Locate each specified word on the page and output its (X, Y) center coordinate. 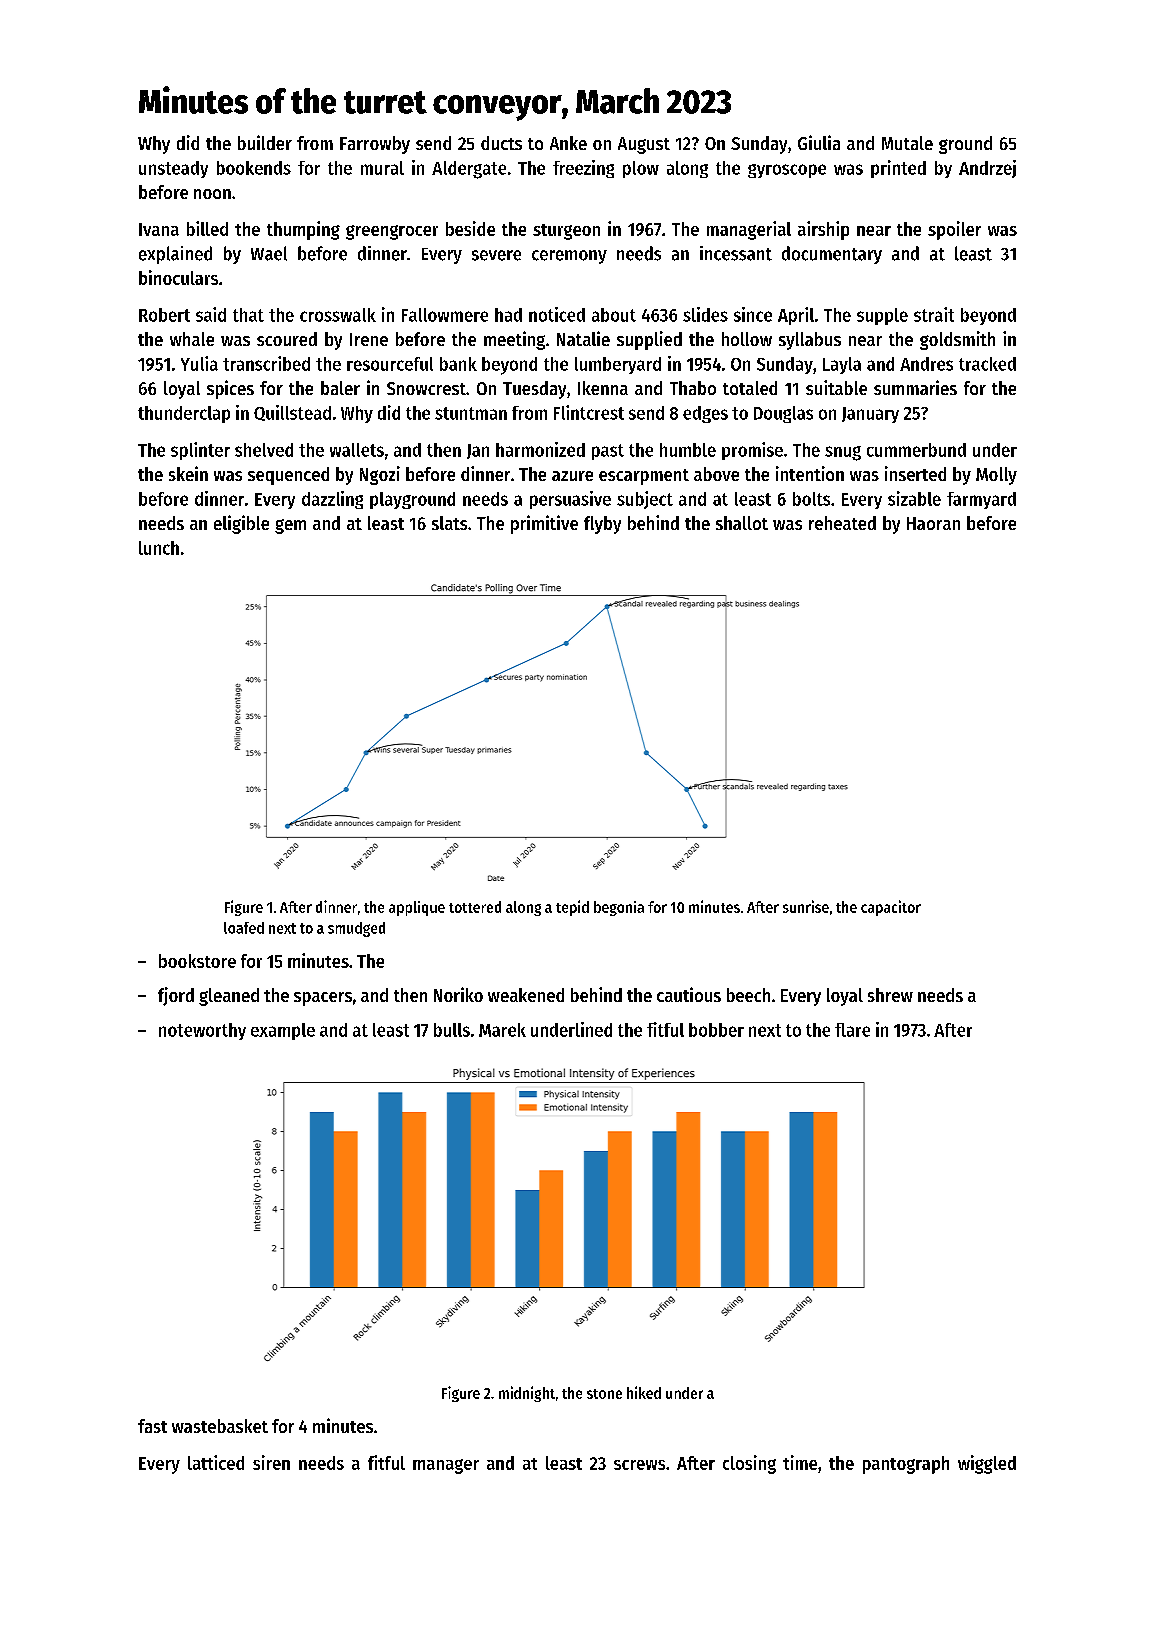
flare (852, 1030)
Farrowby (375, 145)
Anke (568, 143)
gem (290, 526)
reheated (842, 523)
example (283, 1031)
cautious (689, 994)
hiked (644, 1392)
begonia (619, 908)
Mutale (907, 143)
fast (152, 1426)
